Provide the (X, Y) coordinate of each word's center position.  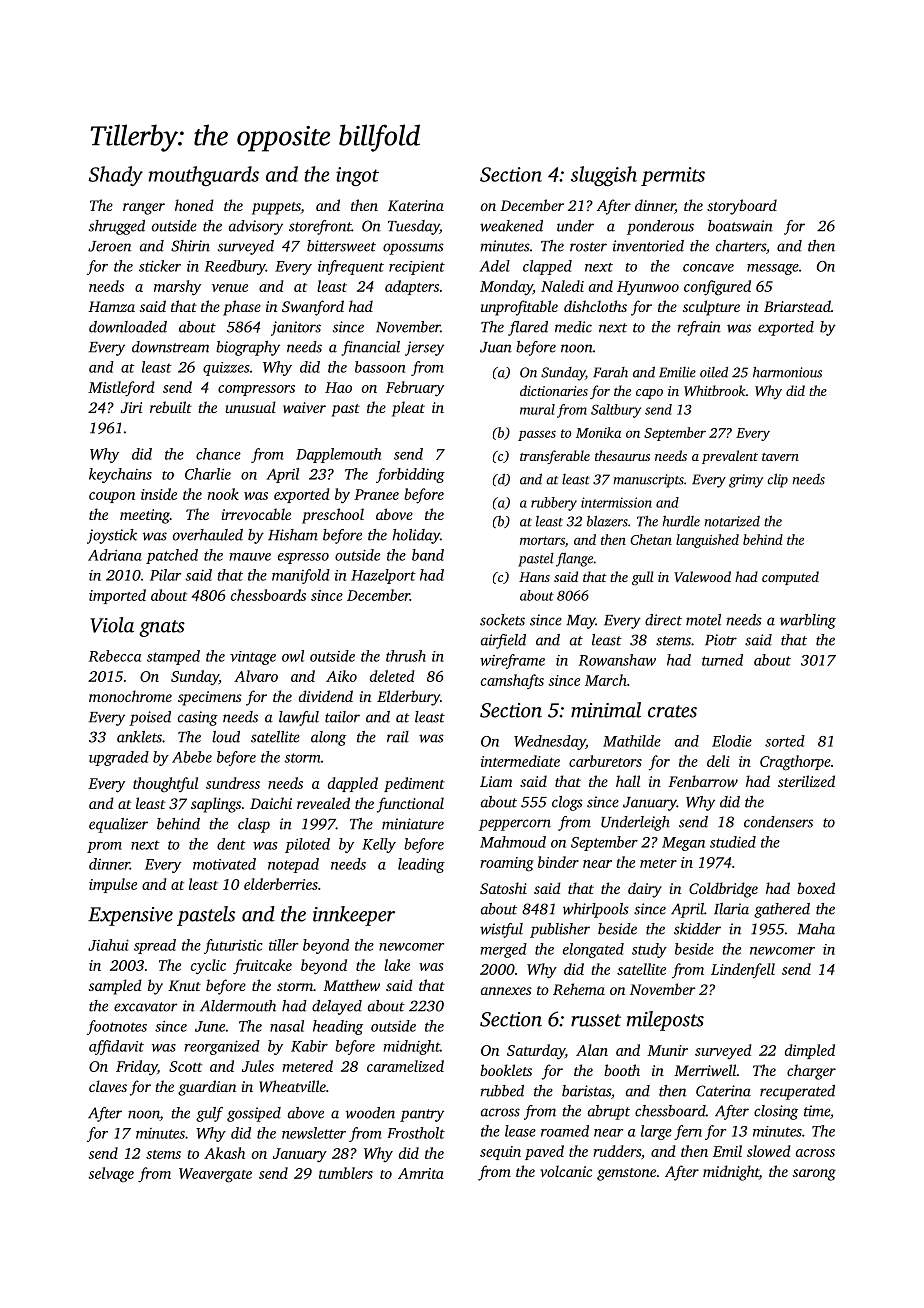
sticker (160, 266)
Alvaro (256, 676)
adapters (412, 287)
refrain (699, 328)
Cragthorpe (795, 763)
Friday (136, 1068)
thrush (406, 656)
